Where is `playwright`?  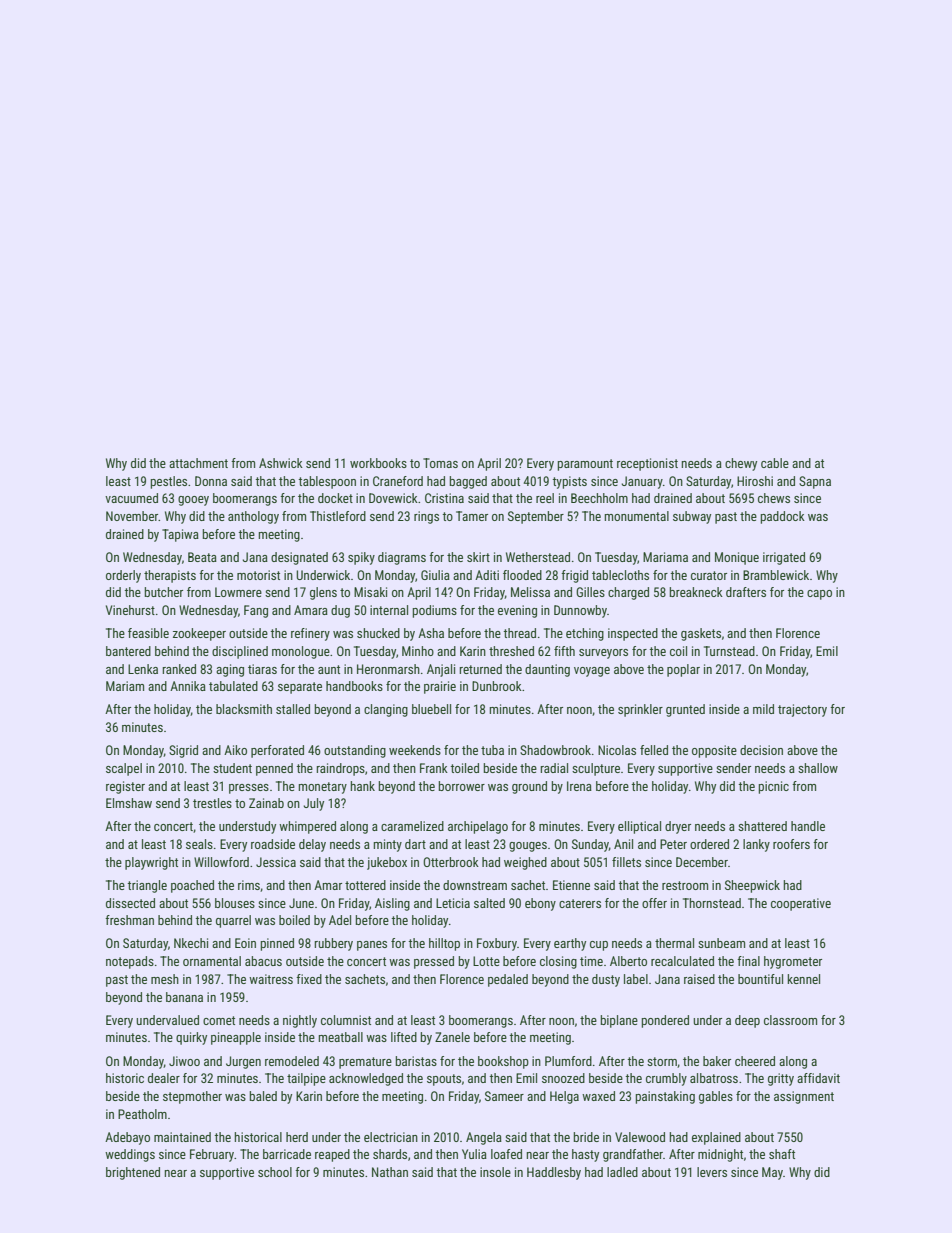
playwright is located at coordinates (151, 863).
